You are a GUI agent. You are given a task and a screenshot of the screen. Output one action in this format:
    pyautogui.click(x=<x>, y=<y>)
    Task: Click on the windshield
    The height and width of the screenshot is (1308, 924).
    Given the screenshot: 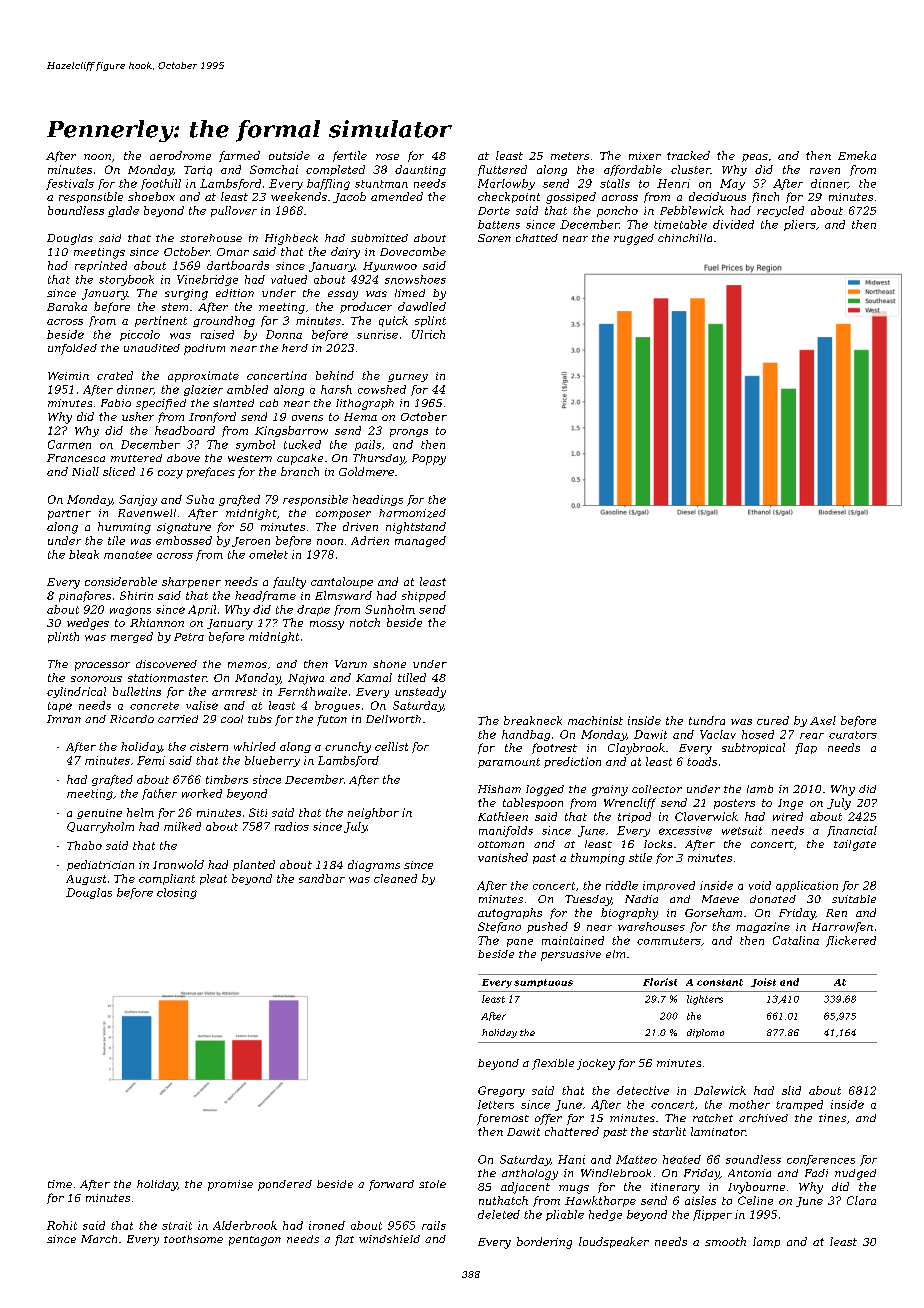 What is the action you would take?
    pyautogui.click(x=389, y=1239)
